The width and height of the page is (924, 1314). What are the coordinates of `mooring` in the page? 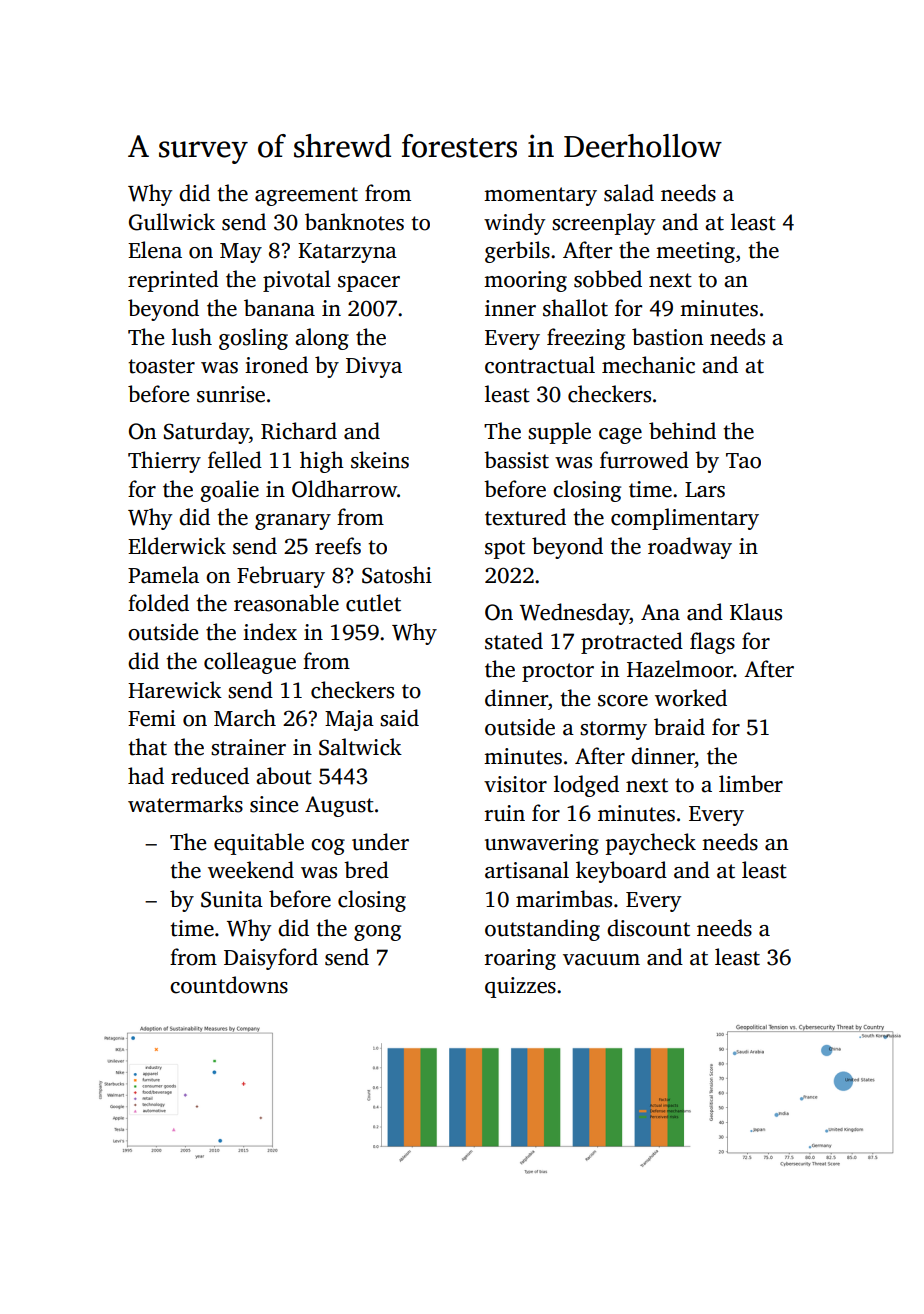 It's located at (525, 281).
